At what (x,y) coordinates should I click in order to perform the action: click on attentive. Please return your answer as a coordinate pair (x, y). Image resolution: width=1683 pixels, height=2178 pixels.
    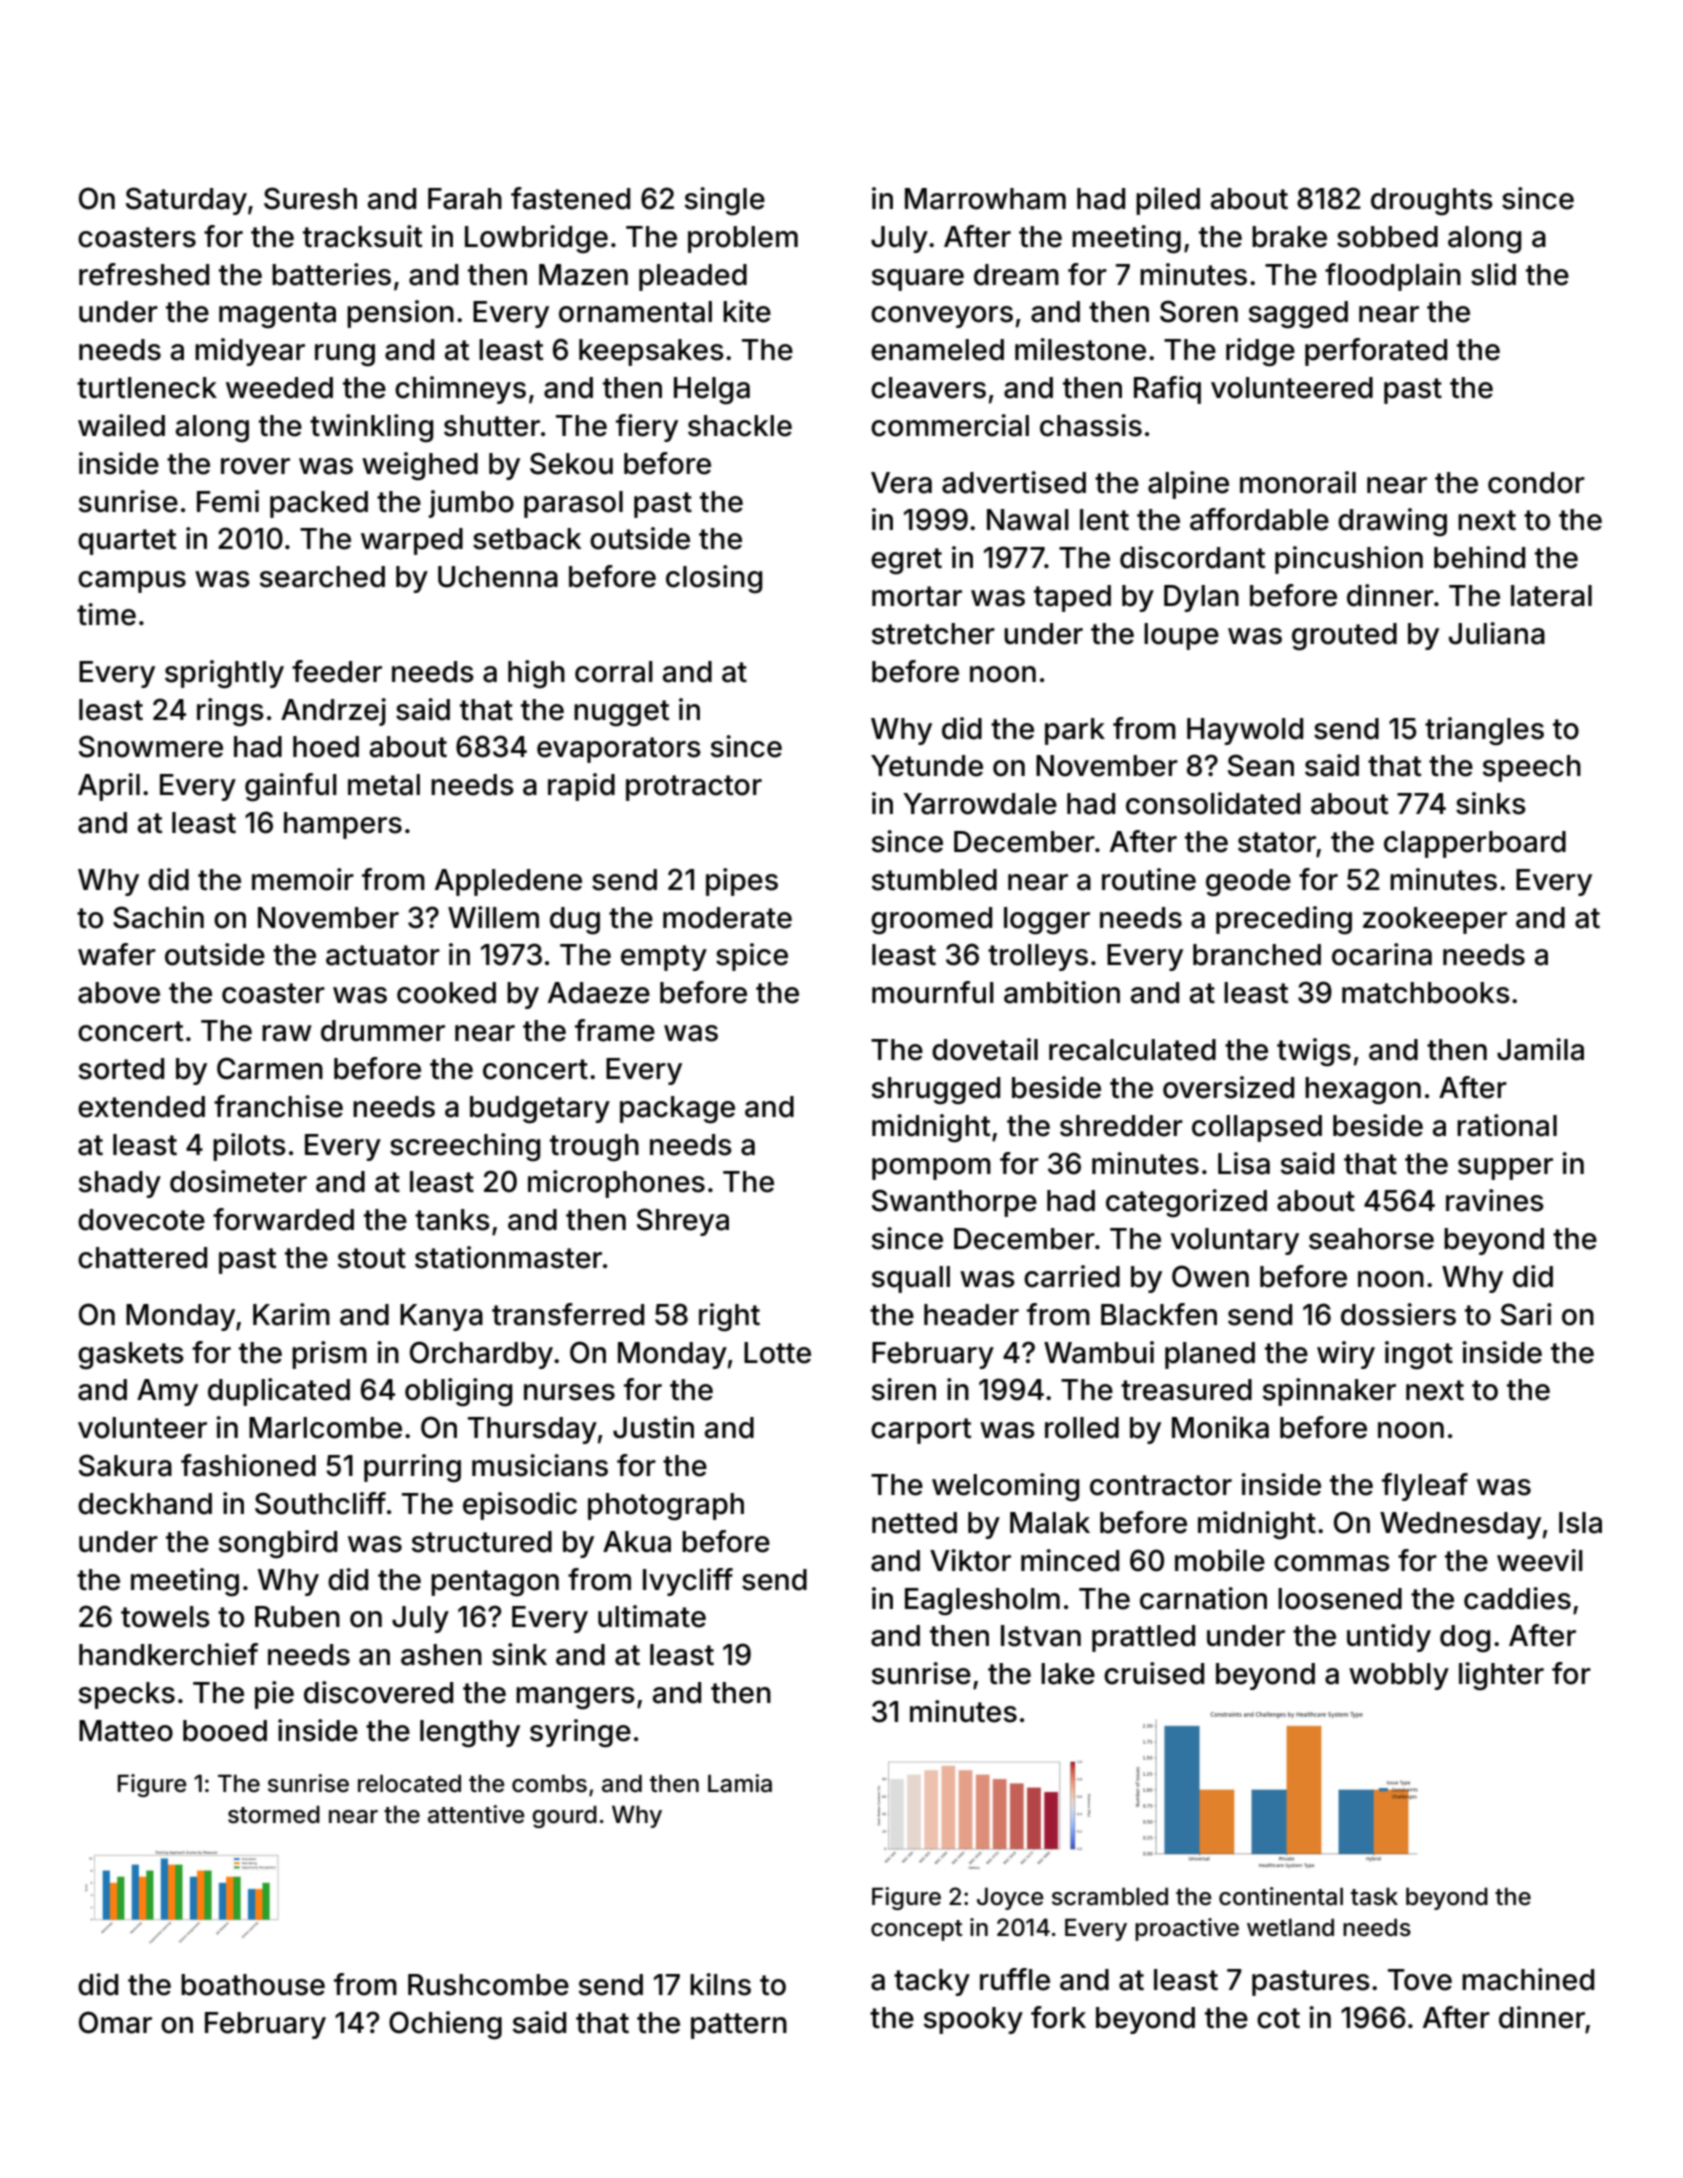
    Looking at the image, I should click on (476, 1814).
